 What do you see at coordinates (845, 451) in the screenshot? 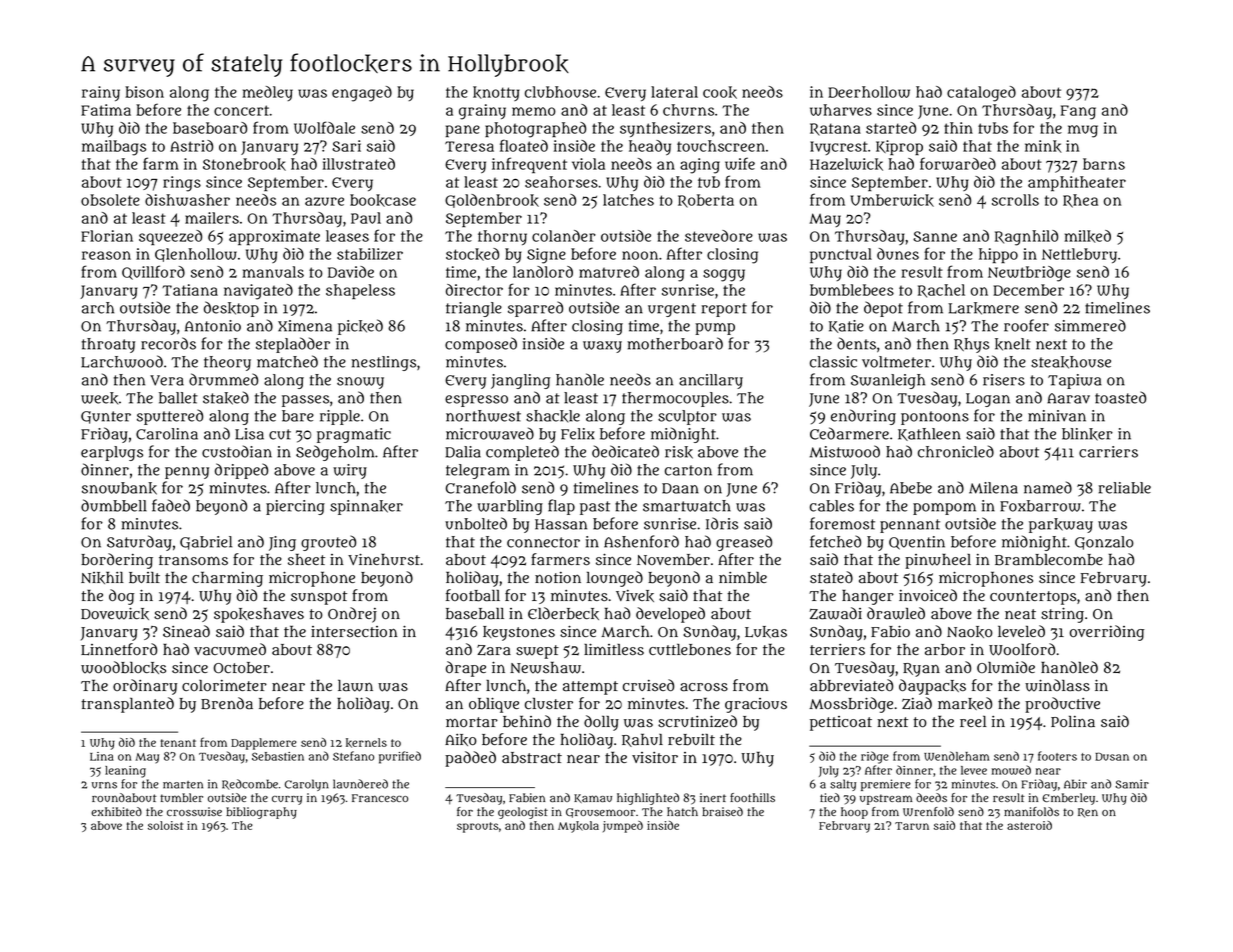
I see `Mistwood` at bounding box center [845, 451].
